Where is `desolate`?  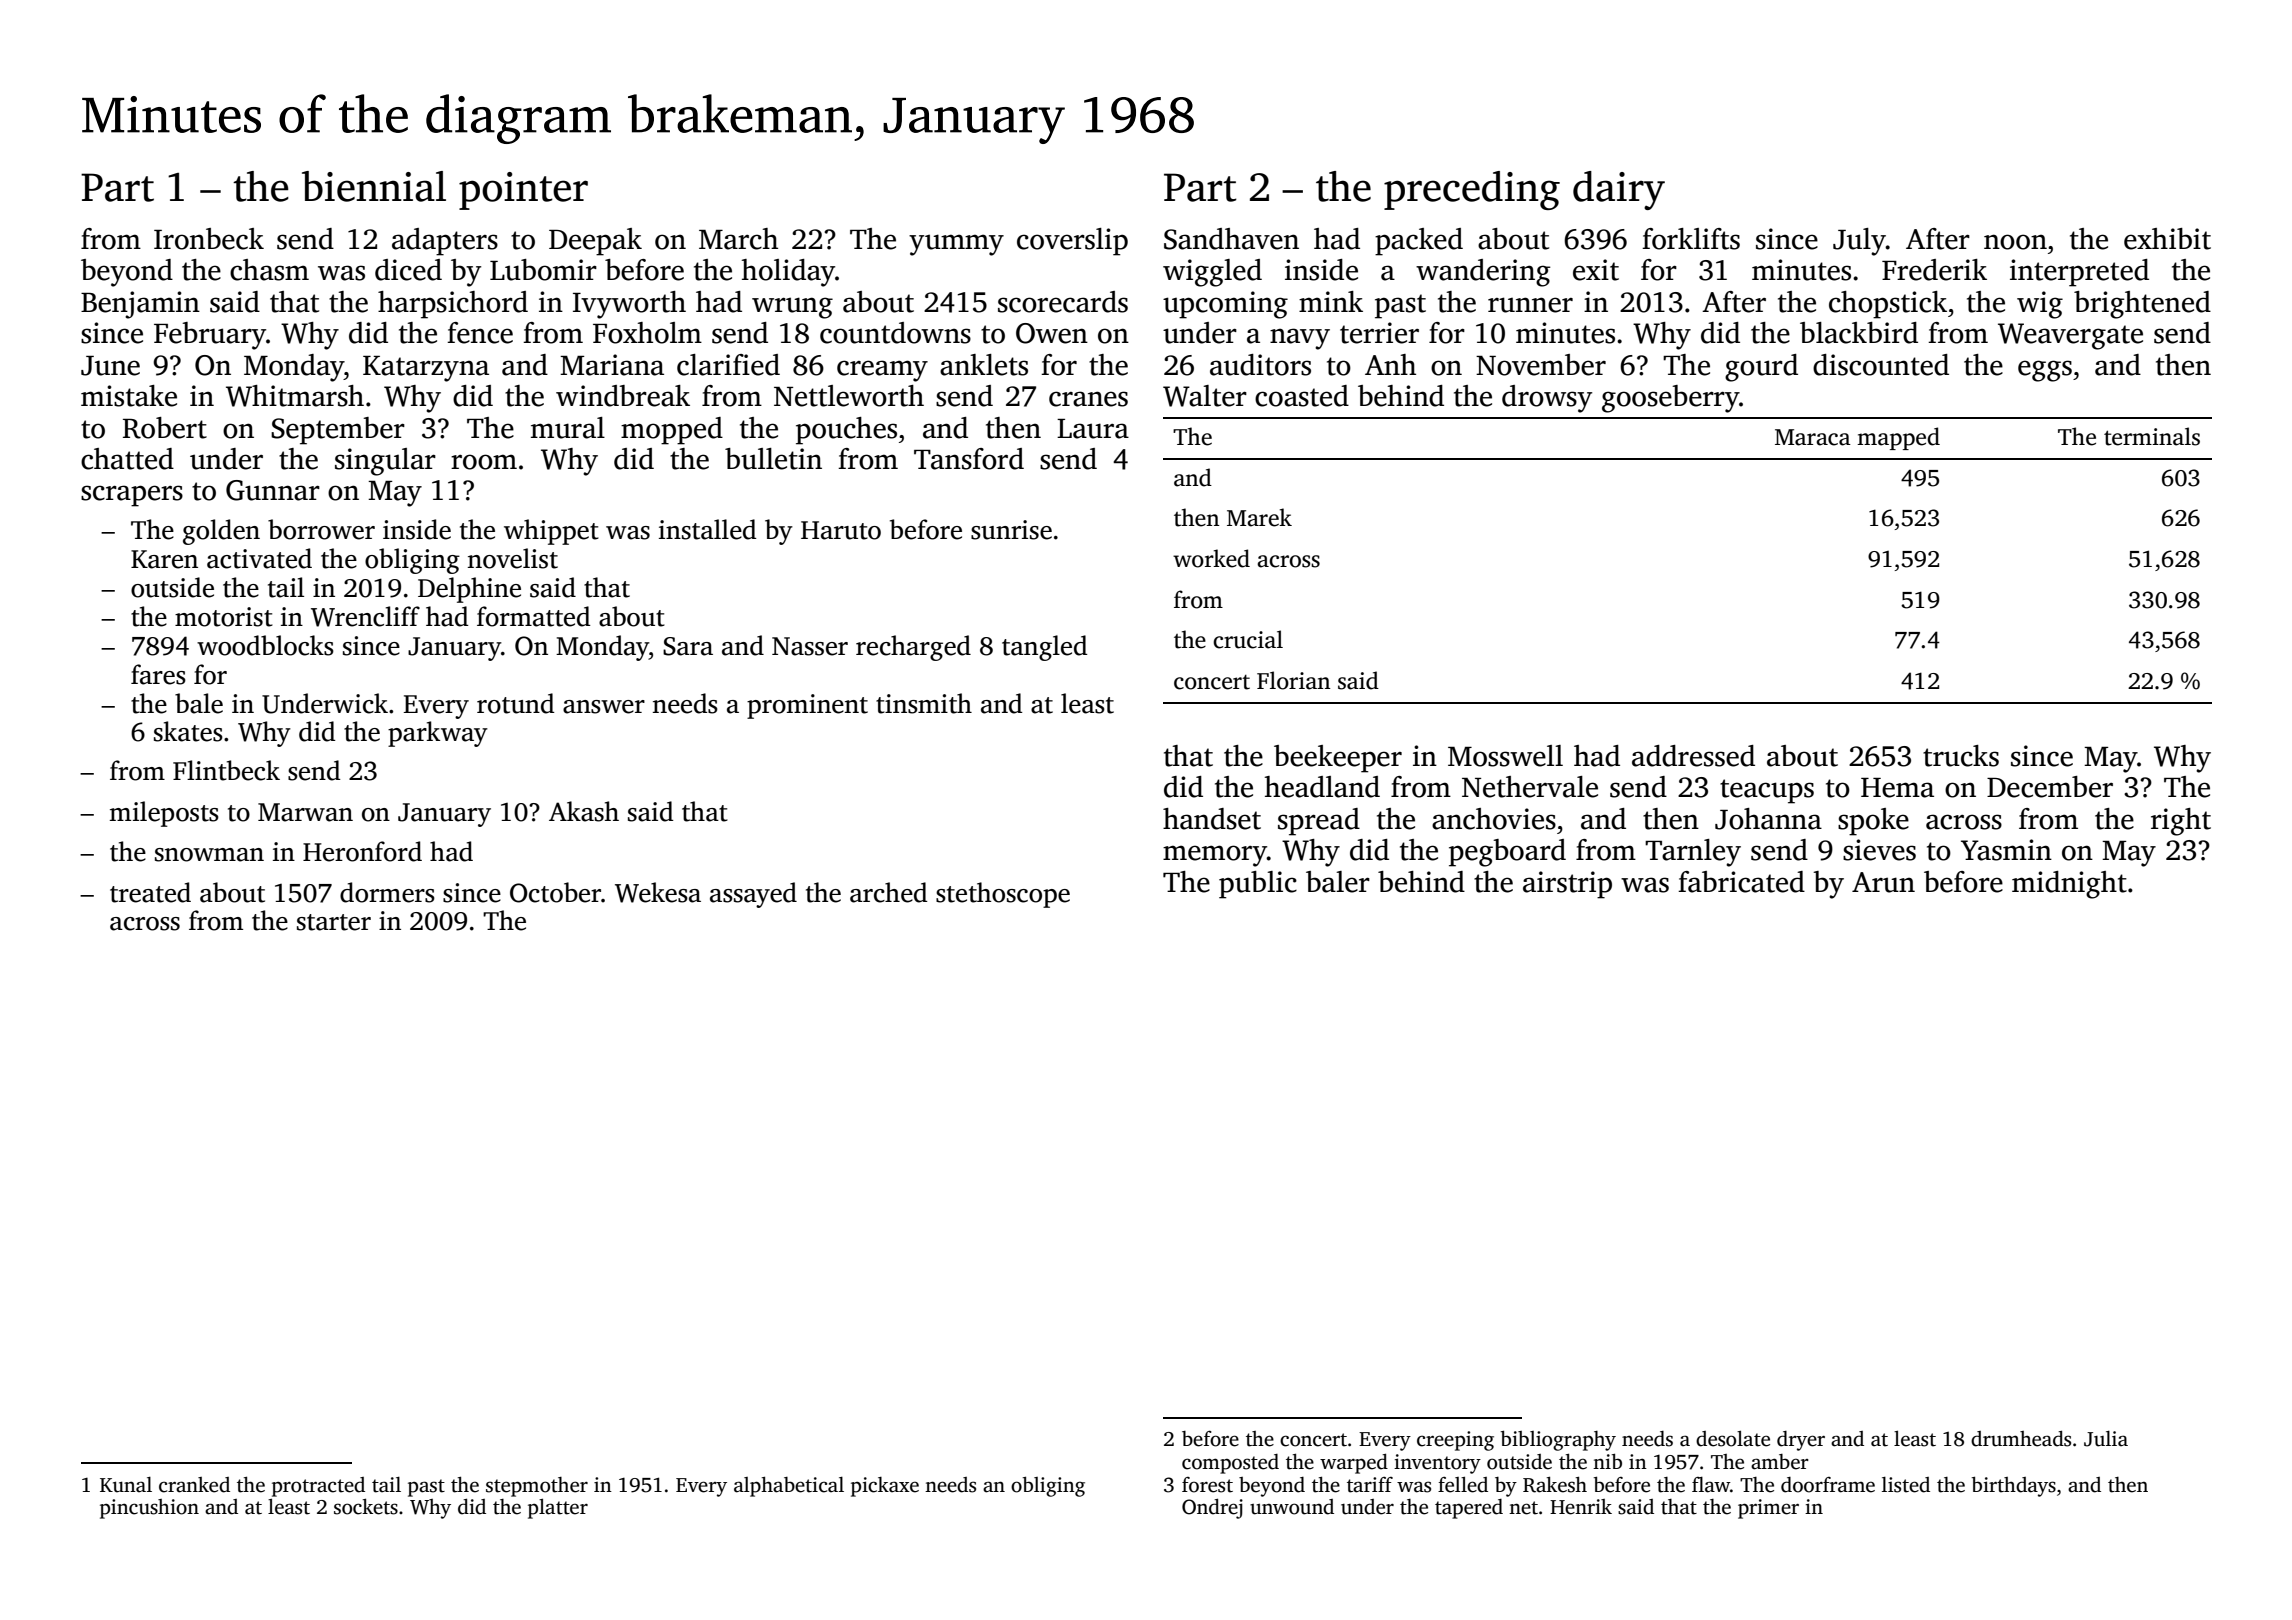
desolate is located at coordinates (1733, 1439).
